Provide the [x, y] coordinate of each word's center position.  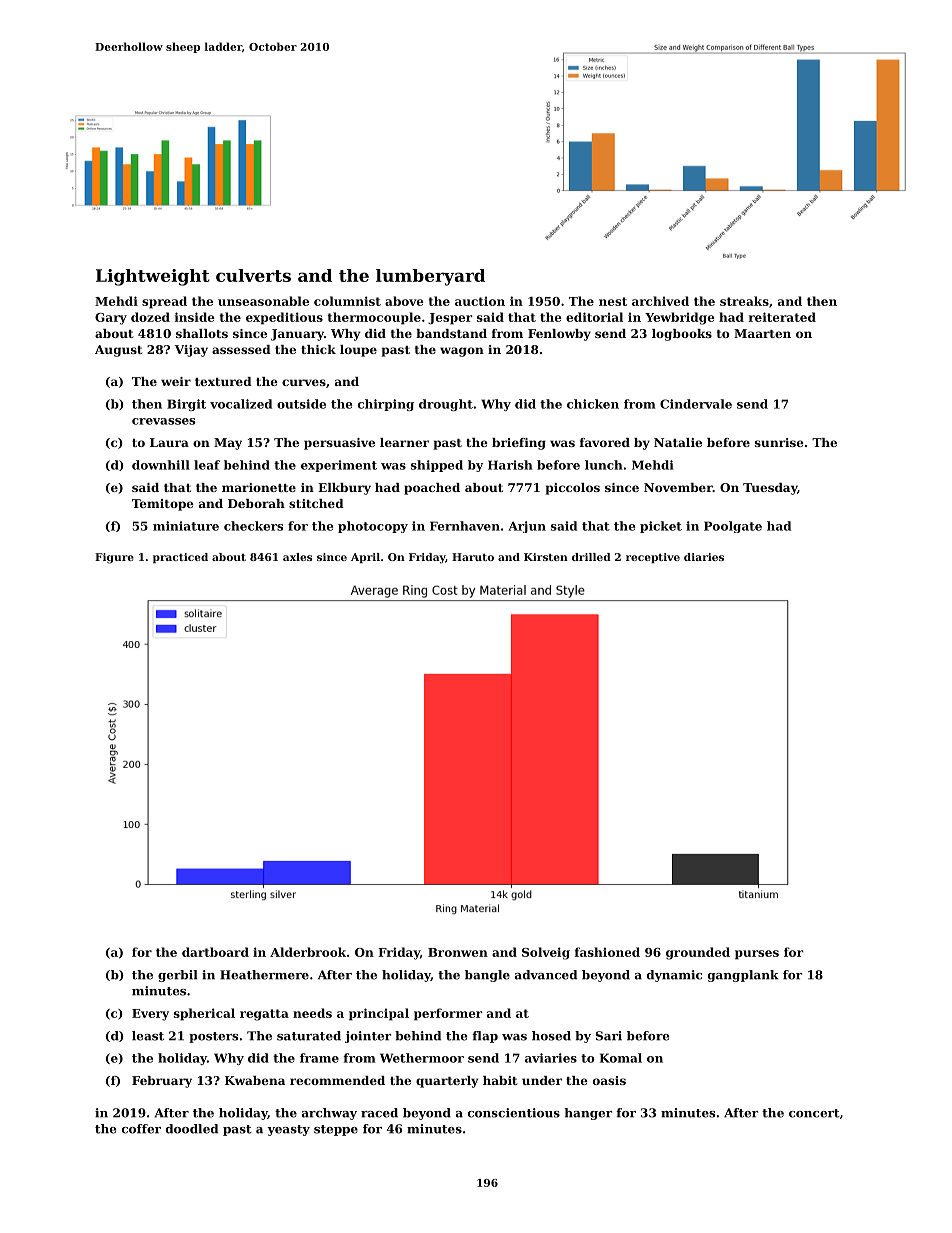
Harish [510, 465]
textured [223, 381]
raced [379, 1113]
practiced [180, 558]
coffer [141, 1129]
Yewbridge [680, 318]
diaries [704, 557]
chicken [593, 404]
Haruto [473, 557]
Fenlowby [559, 335]
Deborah [256, 503]
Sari [609, 1036]
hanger [588, 1114]
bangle [487, 976]
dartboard [215, 952]
